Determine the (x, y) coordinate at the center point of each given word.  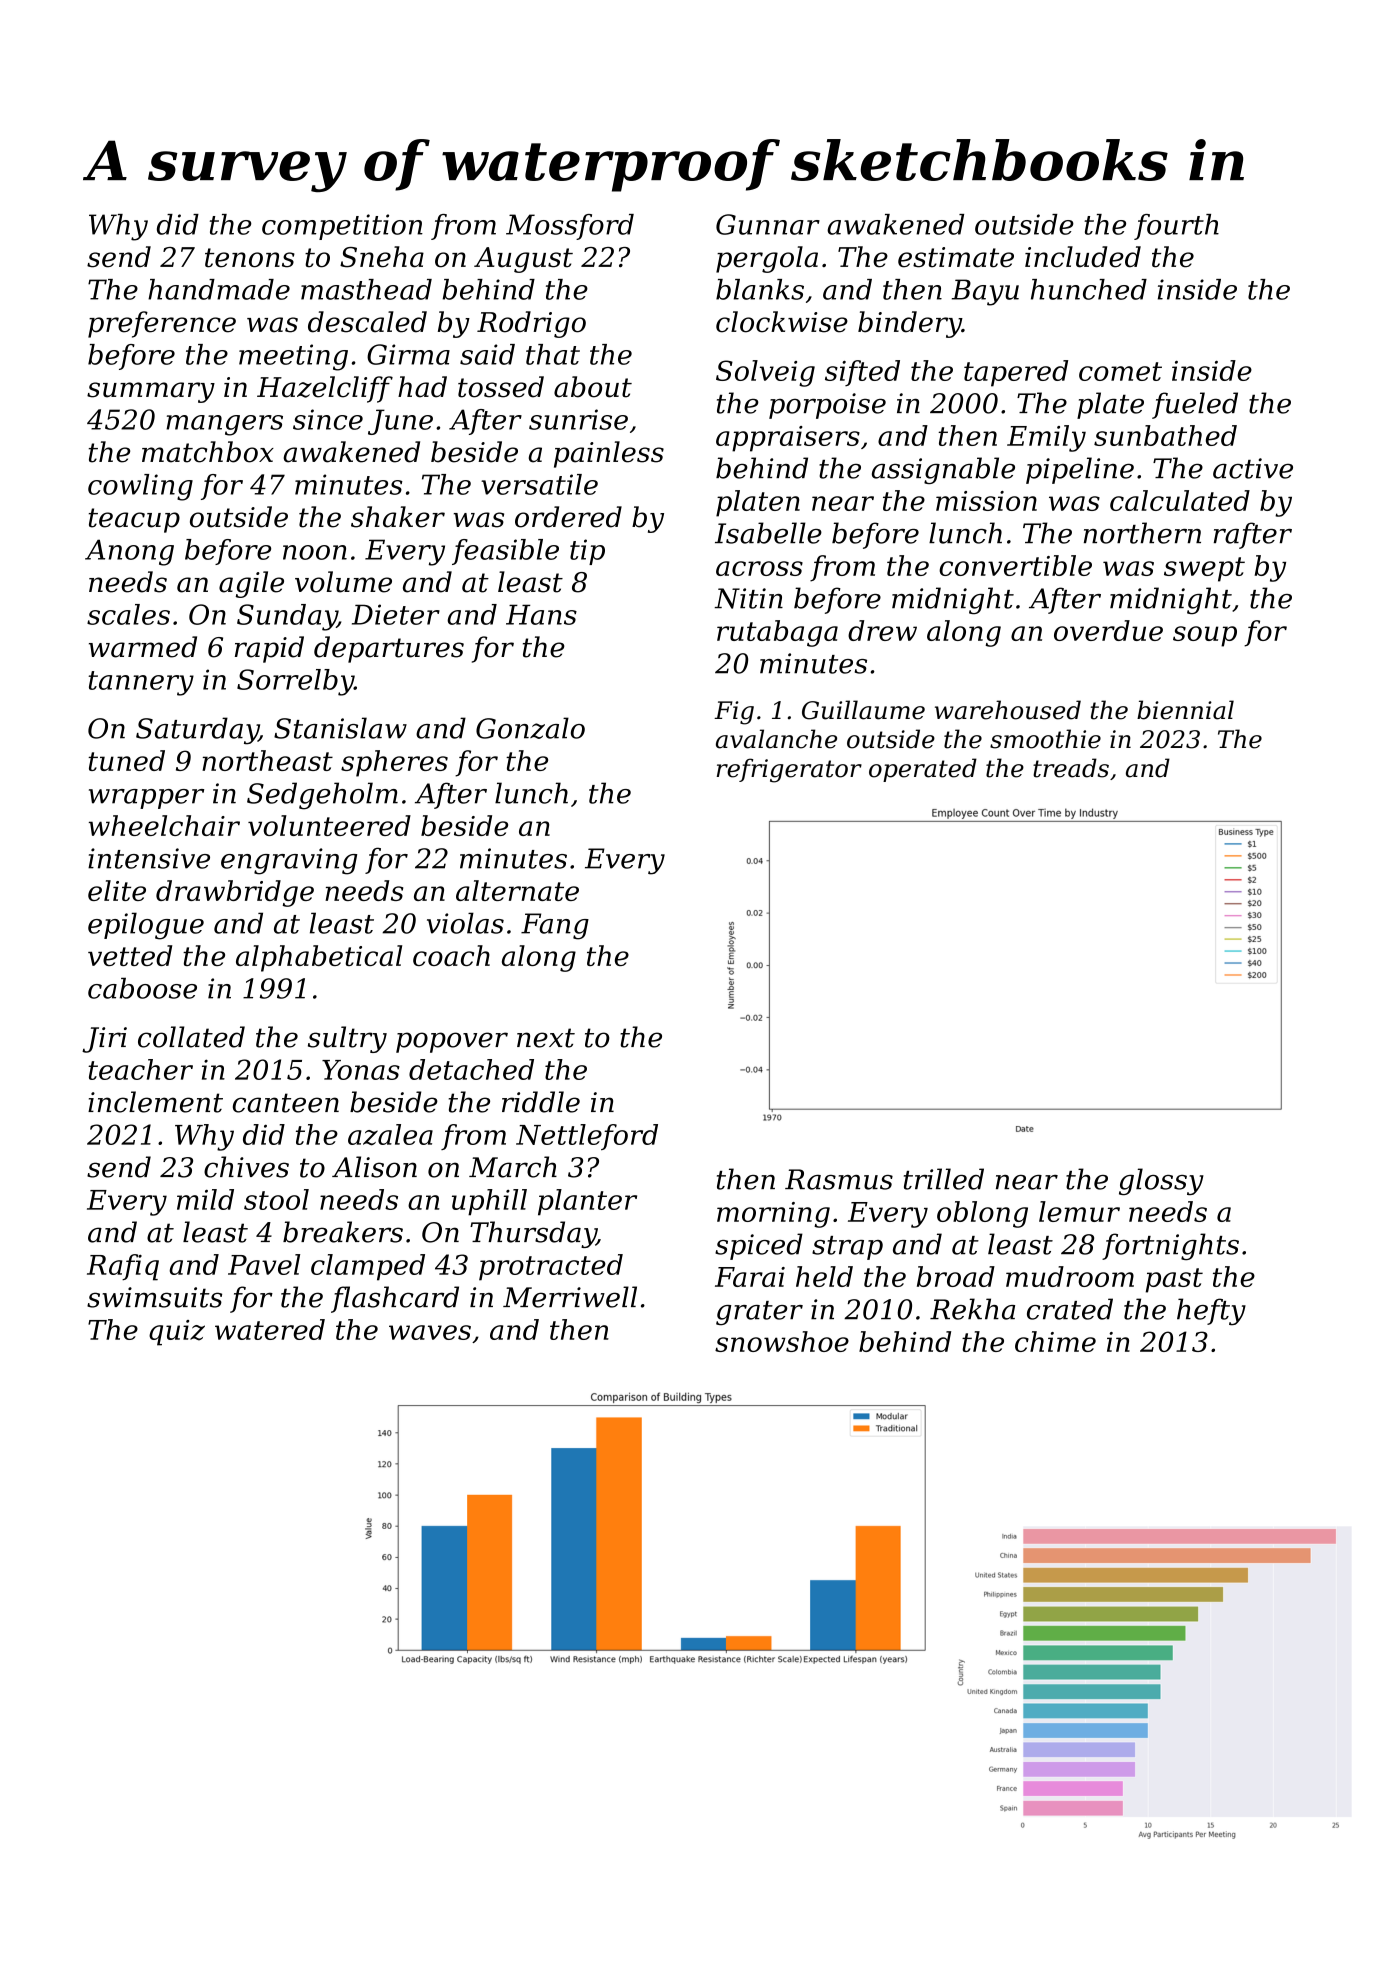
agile (251, 584)
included (1083, 257)
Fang (555, 926)
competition (342, 227)
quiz (177, 1333)
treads (1071, 768)
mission (986, 501)
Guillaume (863, 710)
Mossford (570, 227)
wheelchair (164, 825)
